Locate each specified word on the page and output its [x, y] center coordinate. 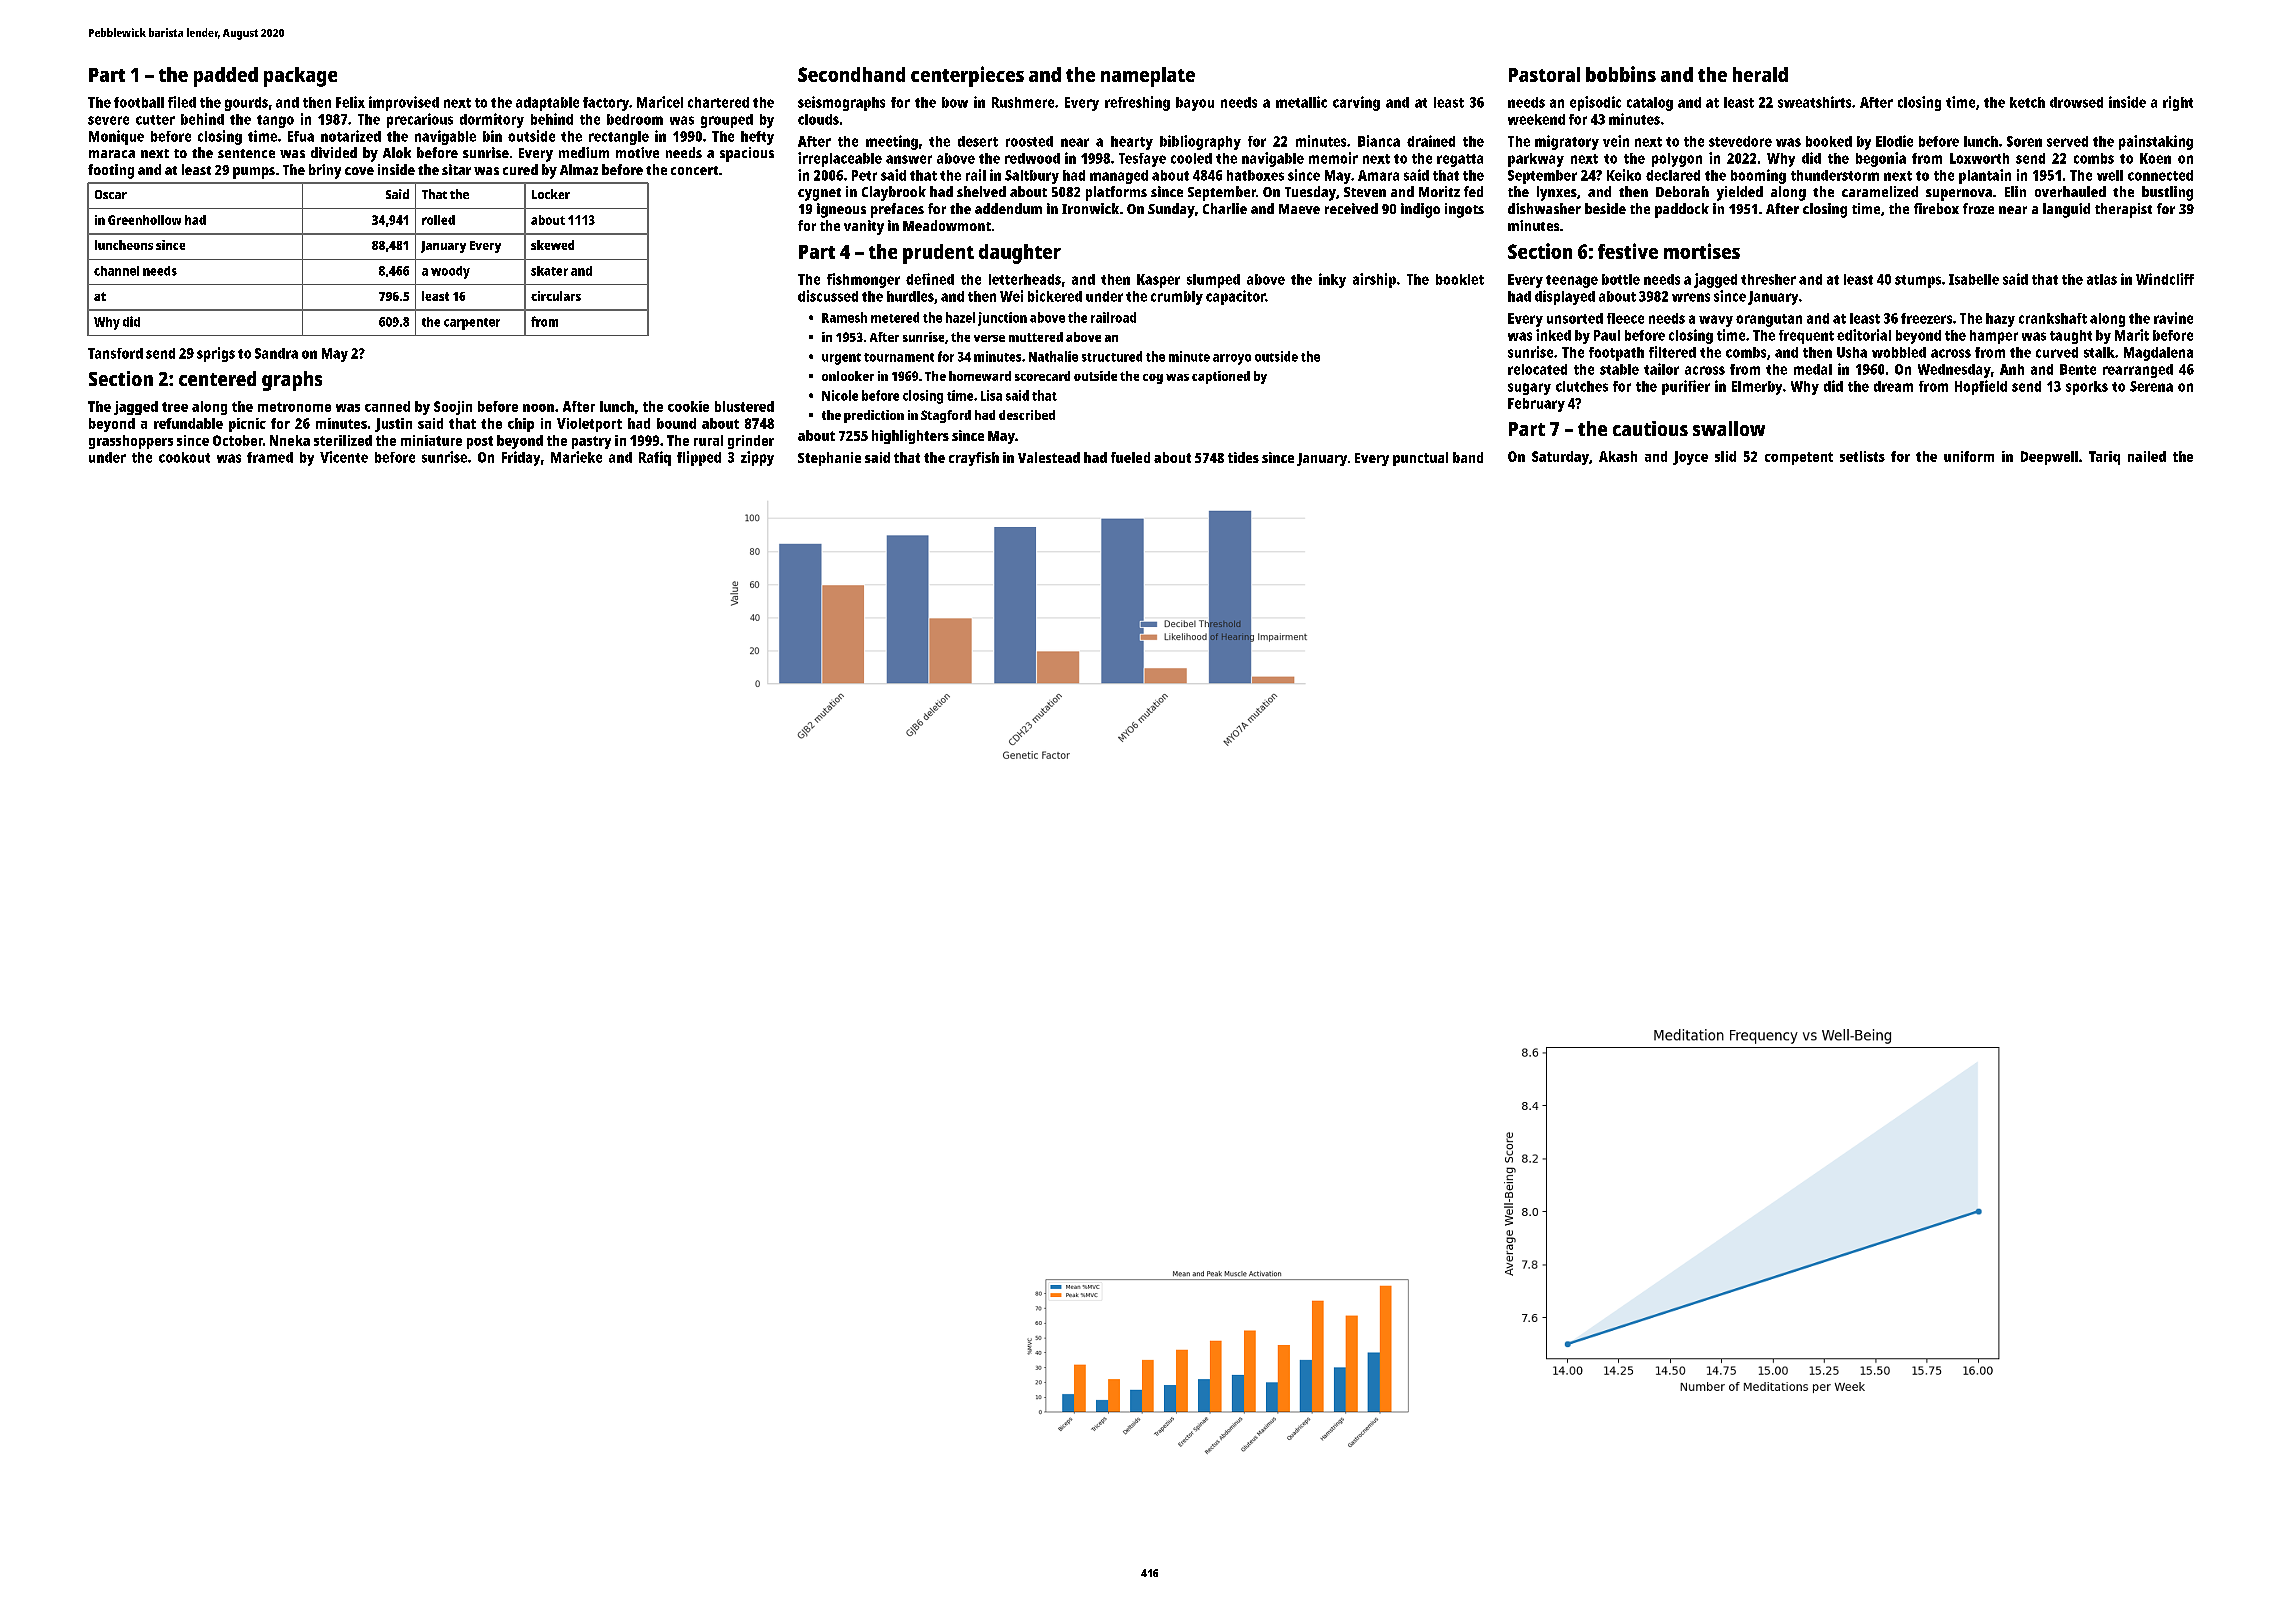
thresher [1768, 279]
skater [549, 271]
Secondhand [851, 74]
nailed [2147, 456]
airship [1374, 280]
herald [1760, 74]
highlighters [910, 437]
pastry [591, 442]
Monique [116, 137]
